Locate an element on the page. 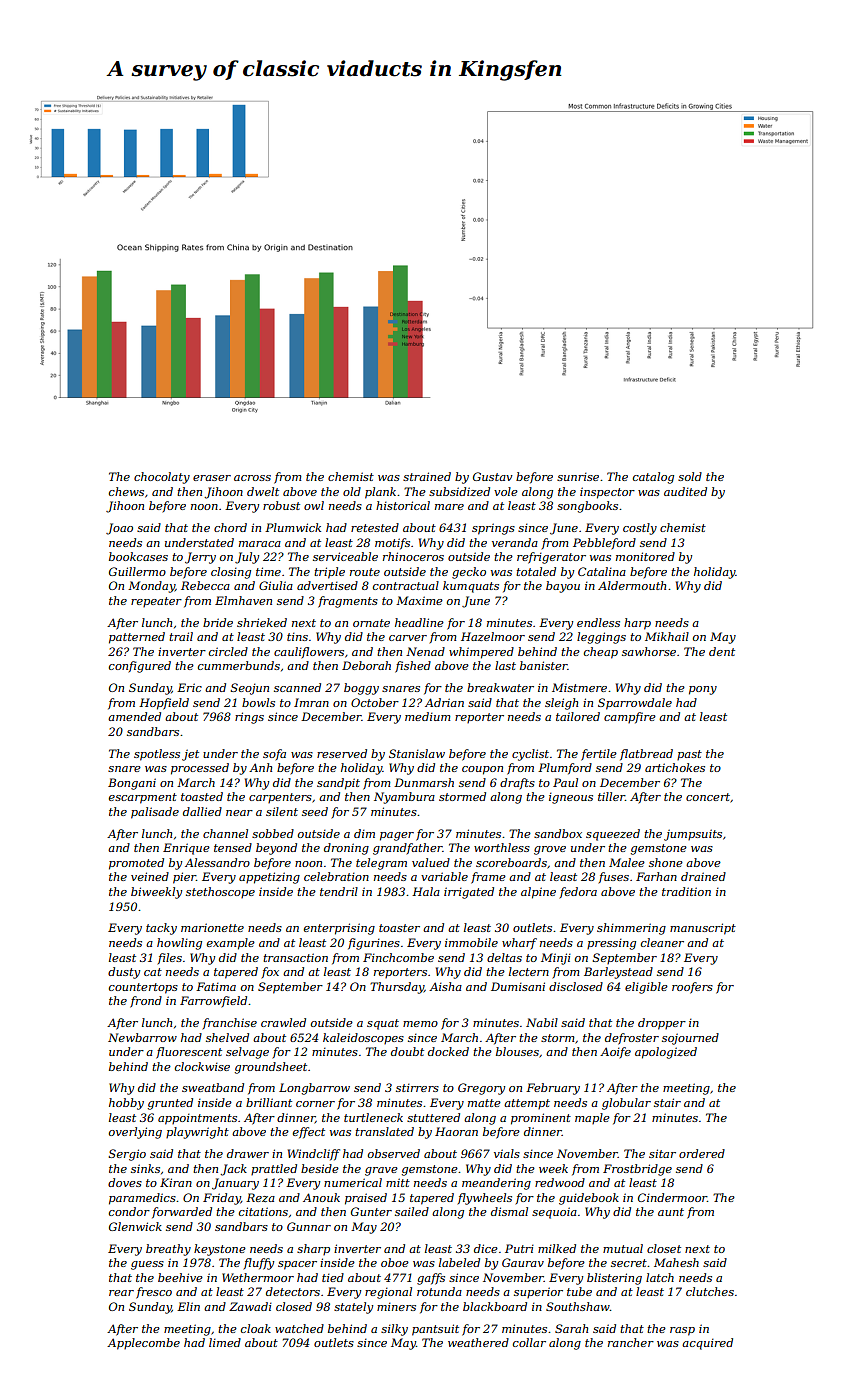  stately is located at coordinates (353, 1308).
